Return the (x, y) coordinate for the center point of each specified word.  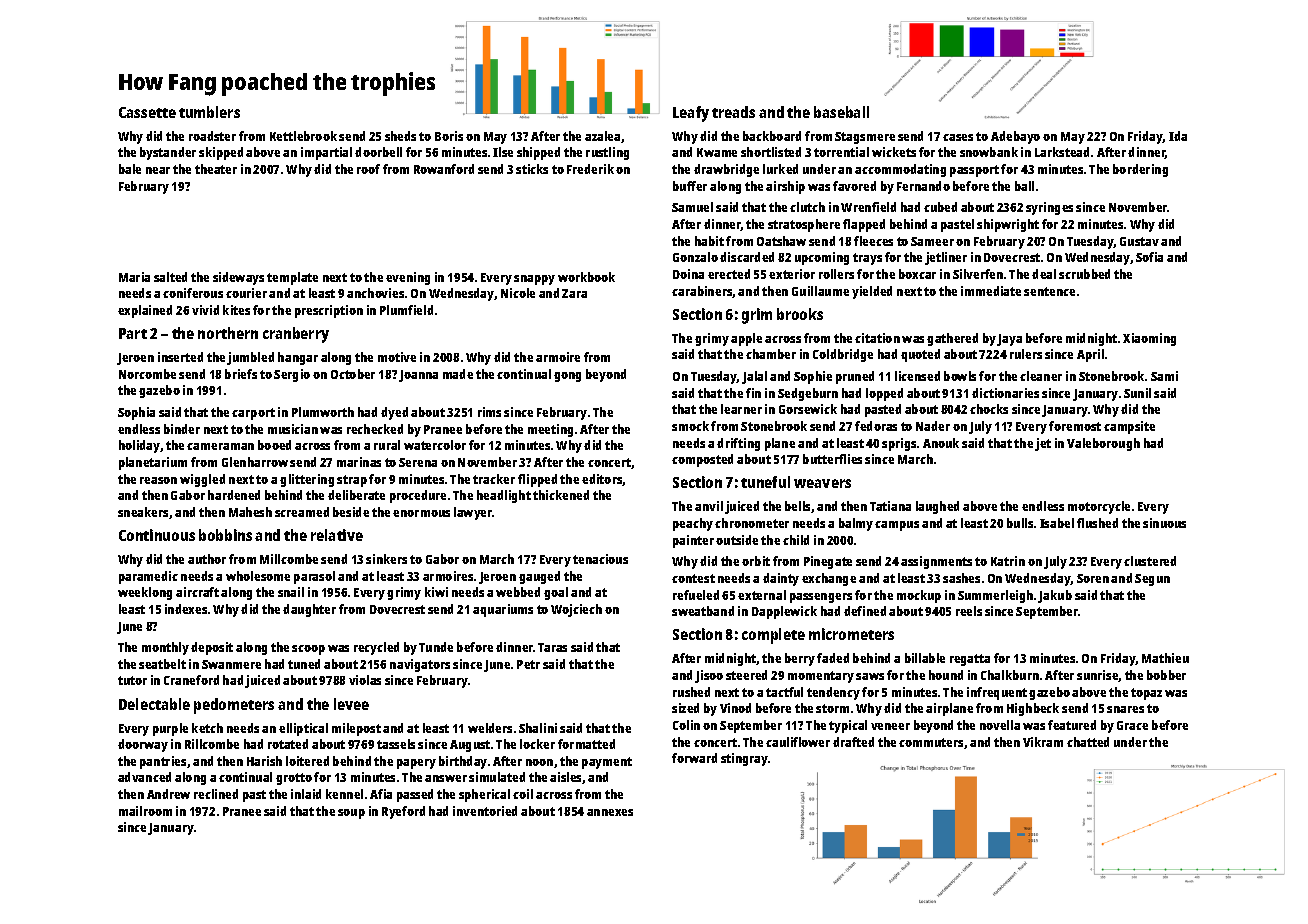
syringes (1049, 208)
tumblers (209, 112)
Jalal (754, 377)
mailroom (145, 811)
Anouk (941, 443)
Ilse (503, 152)
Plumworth (323, 412)
